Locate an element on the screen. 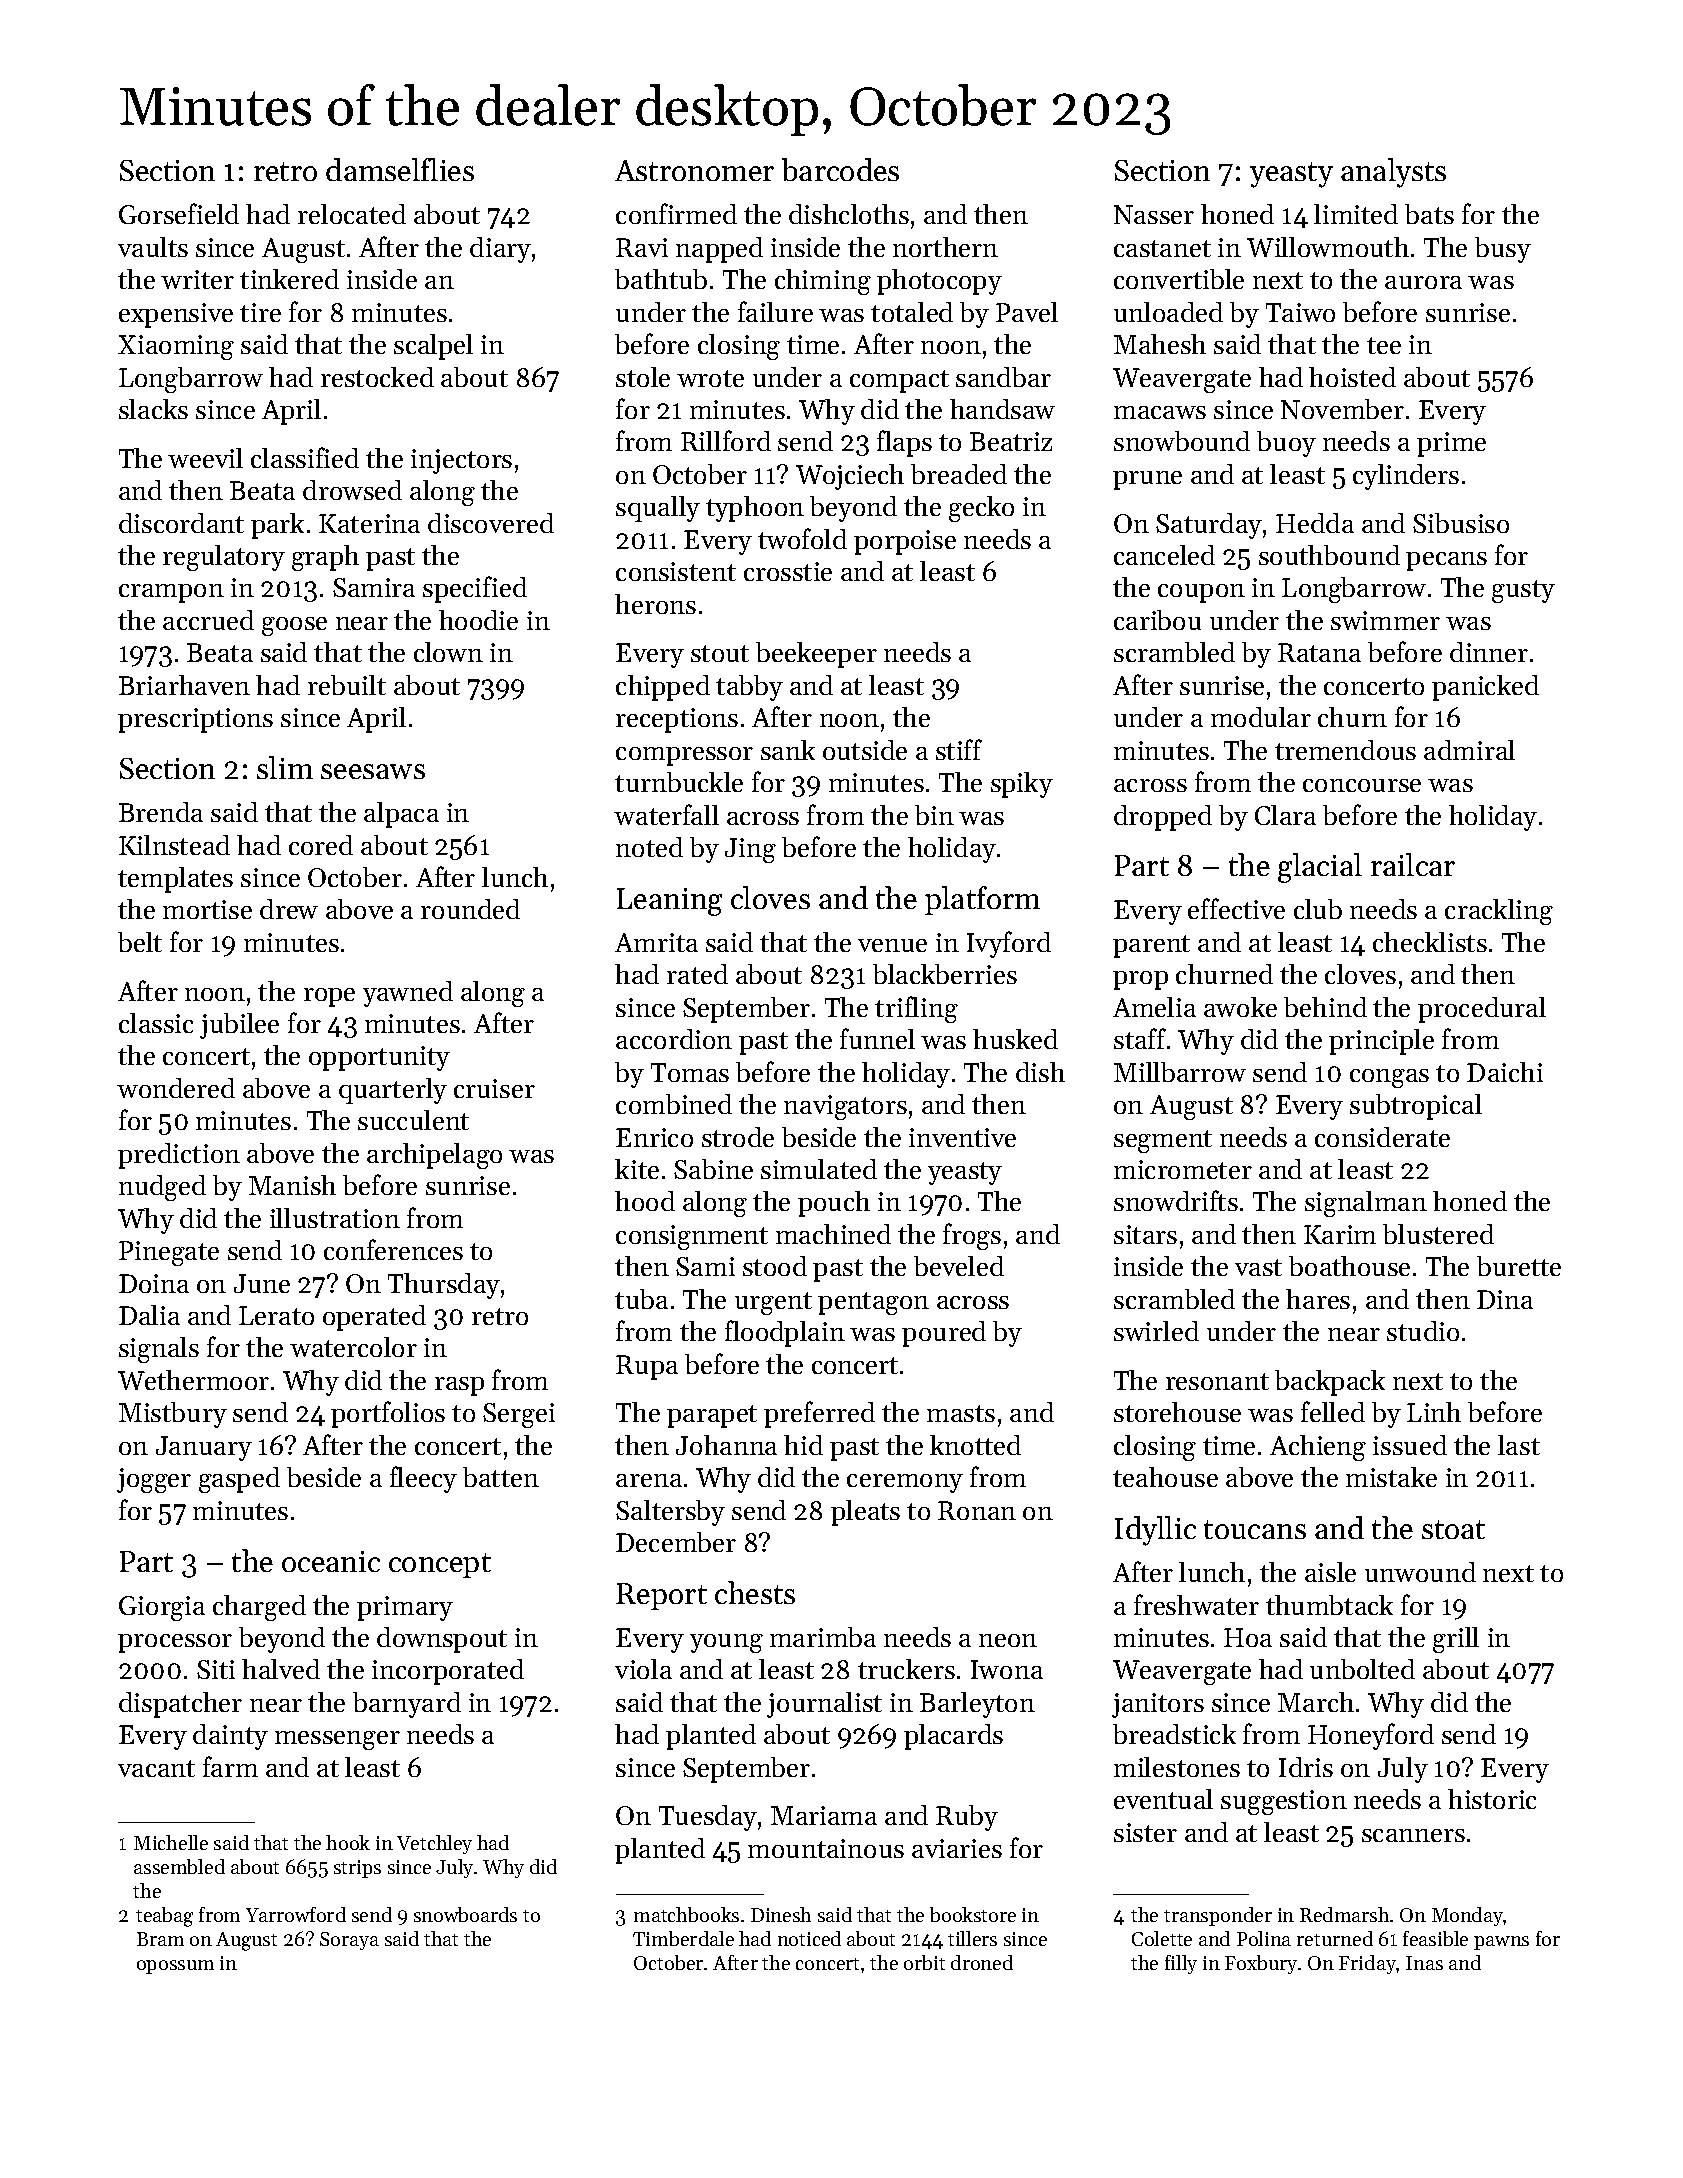  last is located at coordinates (1519, 1445).
